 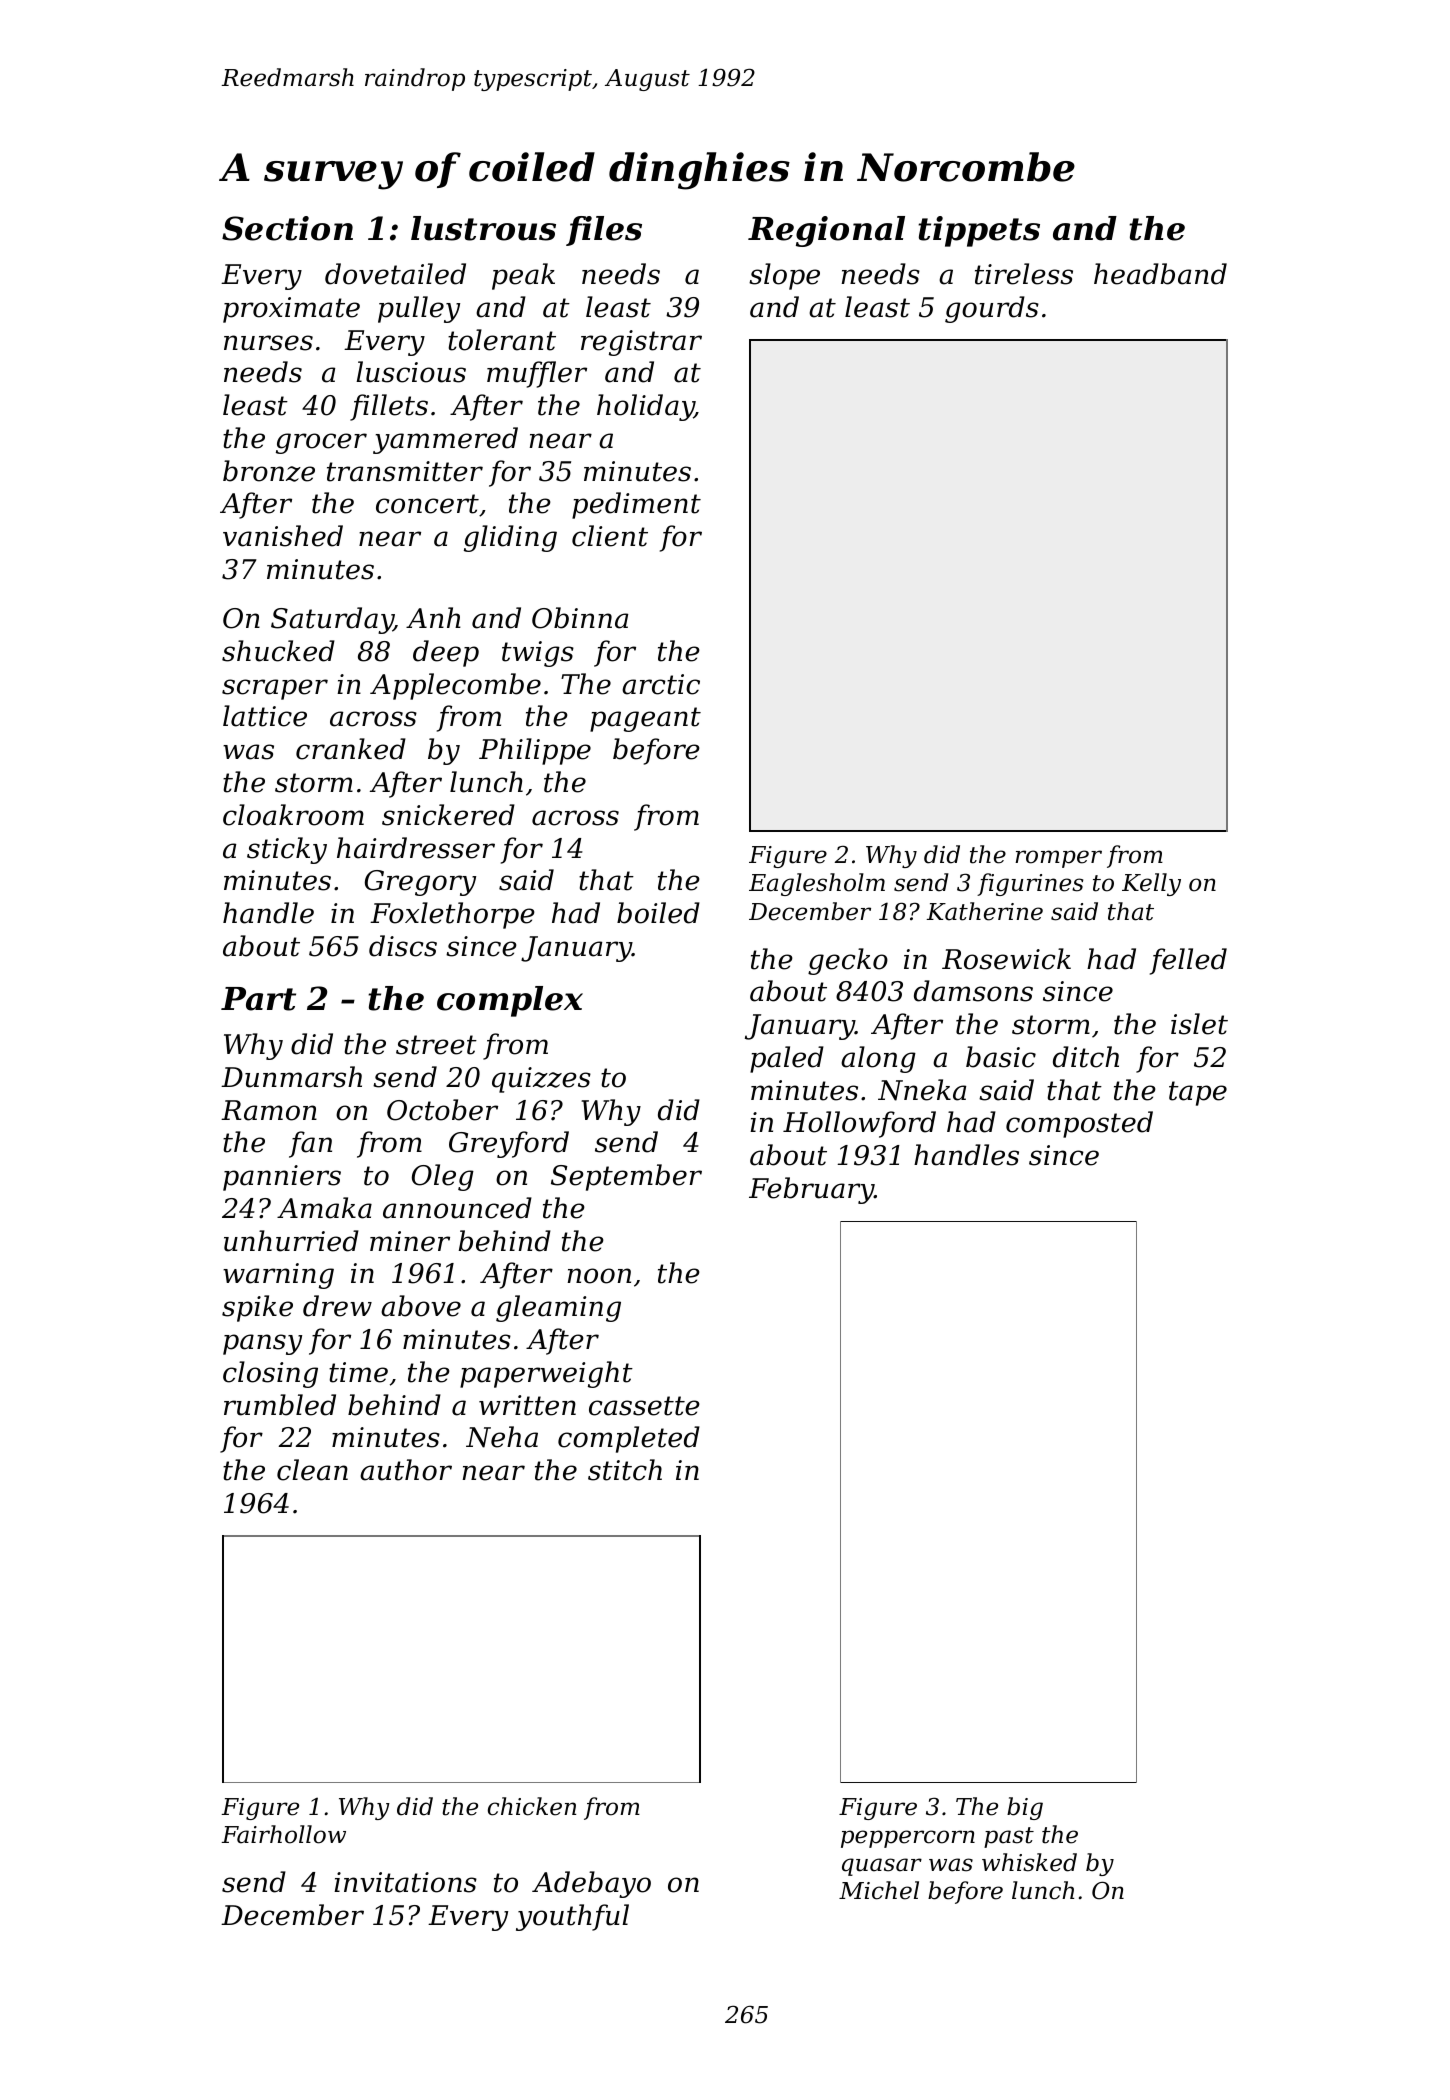 What do you see at coordinates (269, 1110) in the screenshot?
I see `Ramon` at bounding box center [269, 1110].
